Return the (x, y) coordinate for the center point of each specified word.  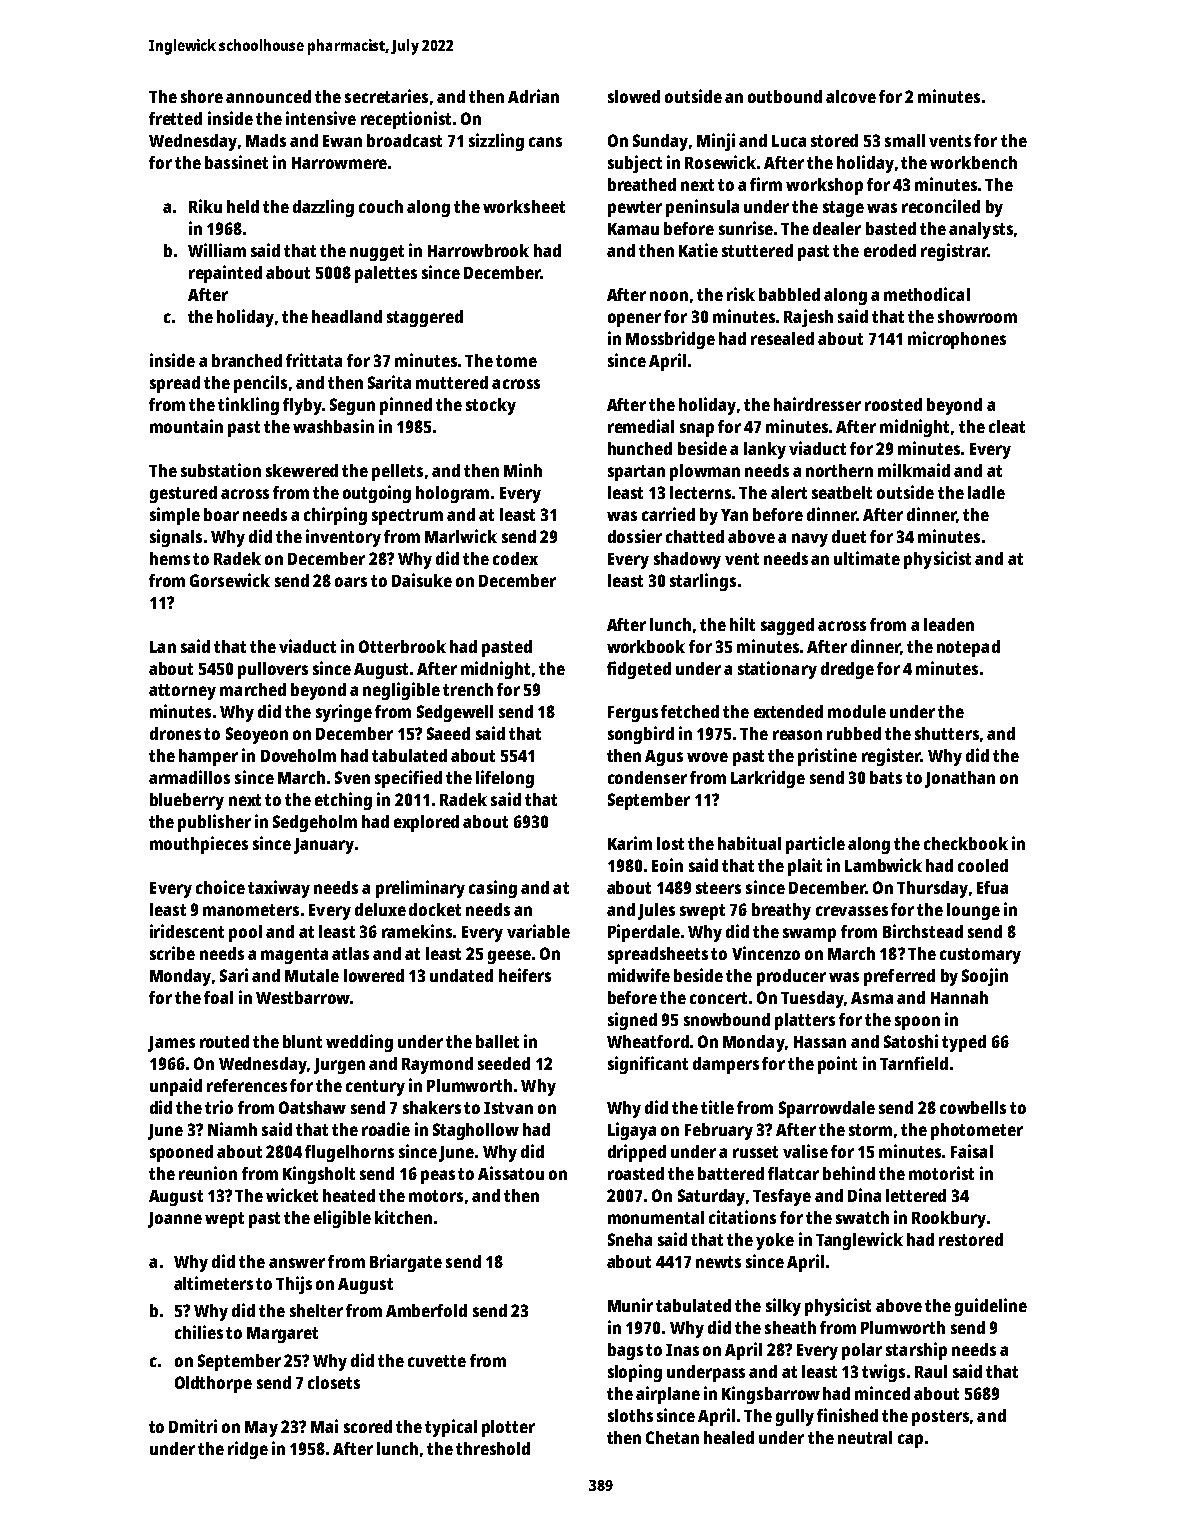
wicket (292, 1195)
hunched (640, 448)
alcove (851, 96)
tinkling (248, 406)
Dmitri (193, 1426)
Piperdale (644, 933)
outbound (785, 96)
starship (916, 1351)
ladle (986, 492)
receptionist (406, 120)
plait (805, 867)
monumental (656, 1217)
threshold (493, 1448)
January (324, 846)
